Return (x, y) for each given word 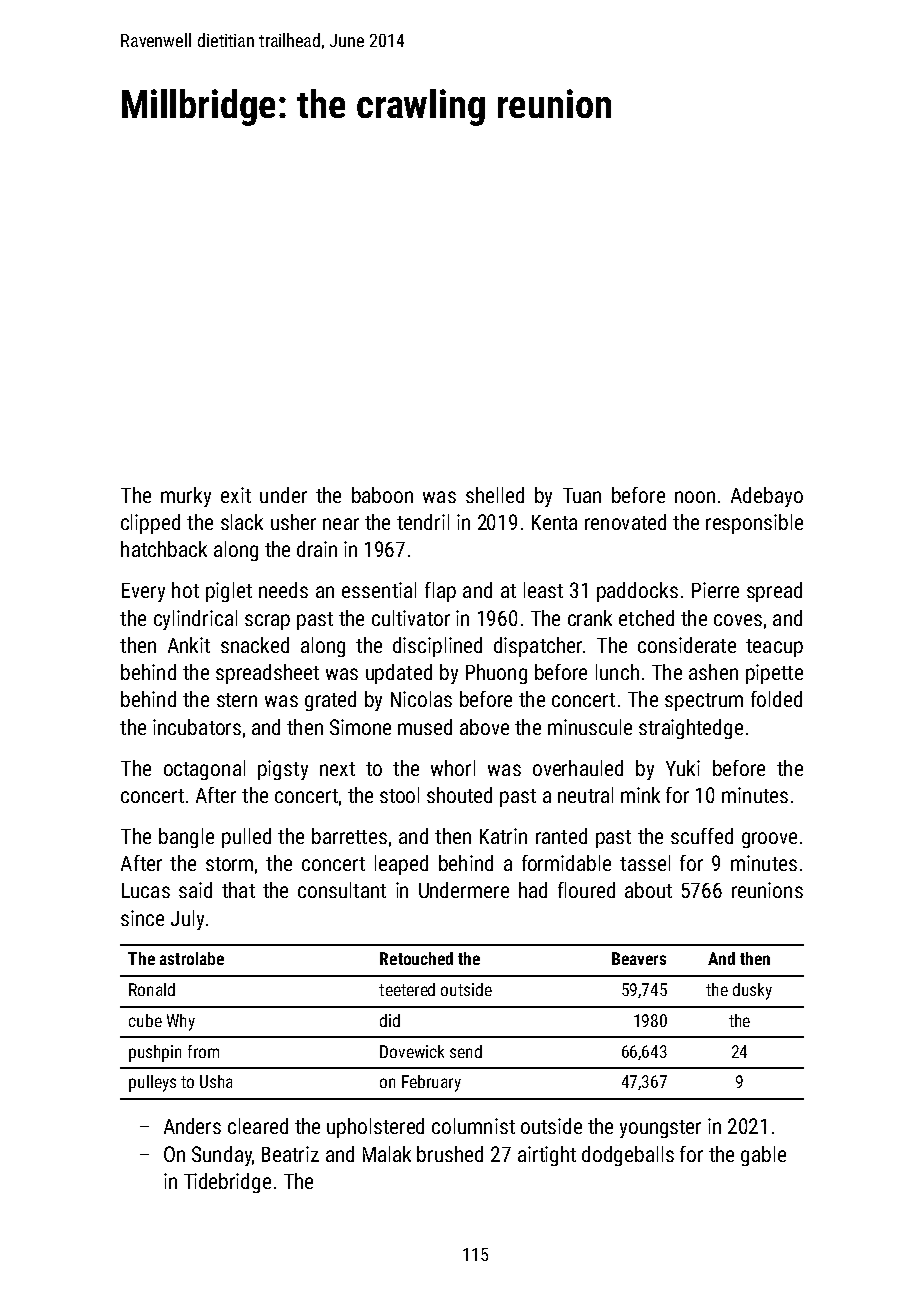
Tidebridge (227, 1183)
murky (186, 497)
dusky (752, 991)
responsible (754, 524)
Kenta (554, 522)
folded (776, 699)
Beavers (639, 958)
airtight (547, 1156)
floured (586, 890)
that (238, 890)
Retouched (416, 958)
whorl (453, 768)
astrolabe (192, 958)
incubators (197, 727)
